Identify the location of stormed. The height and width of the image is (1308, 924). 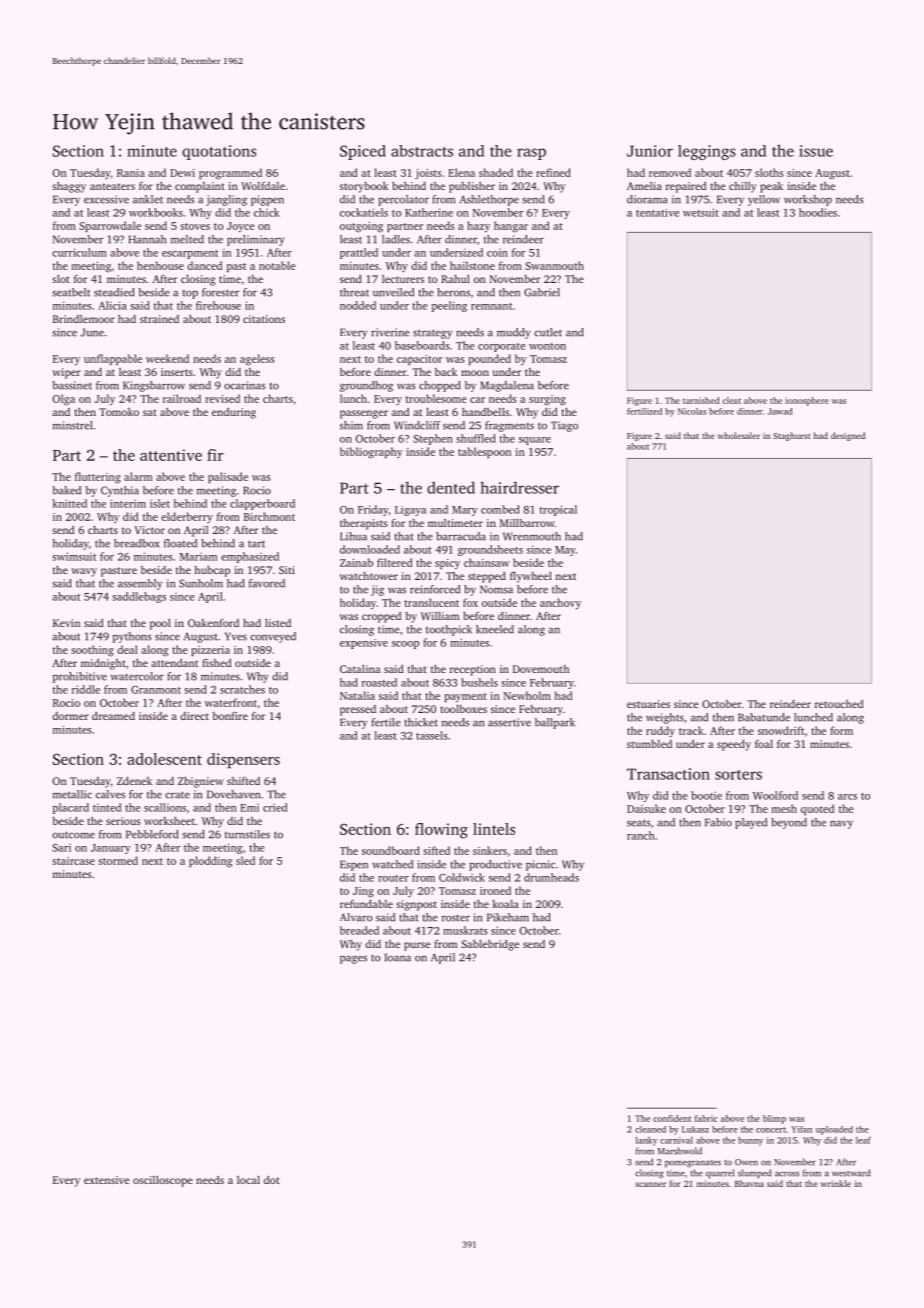
(118, 860).
